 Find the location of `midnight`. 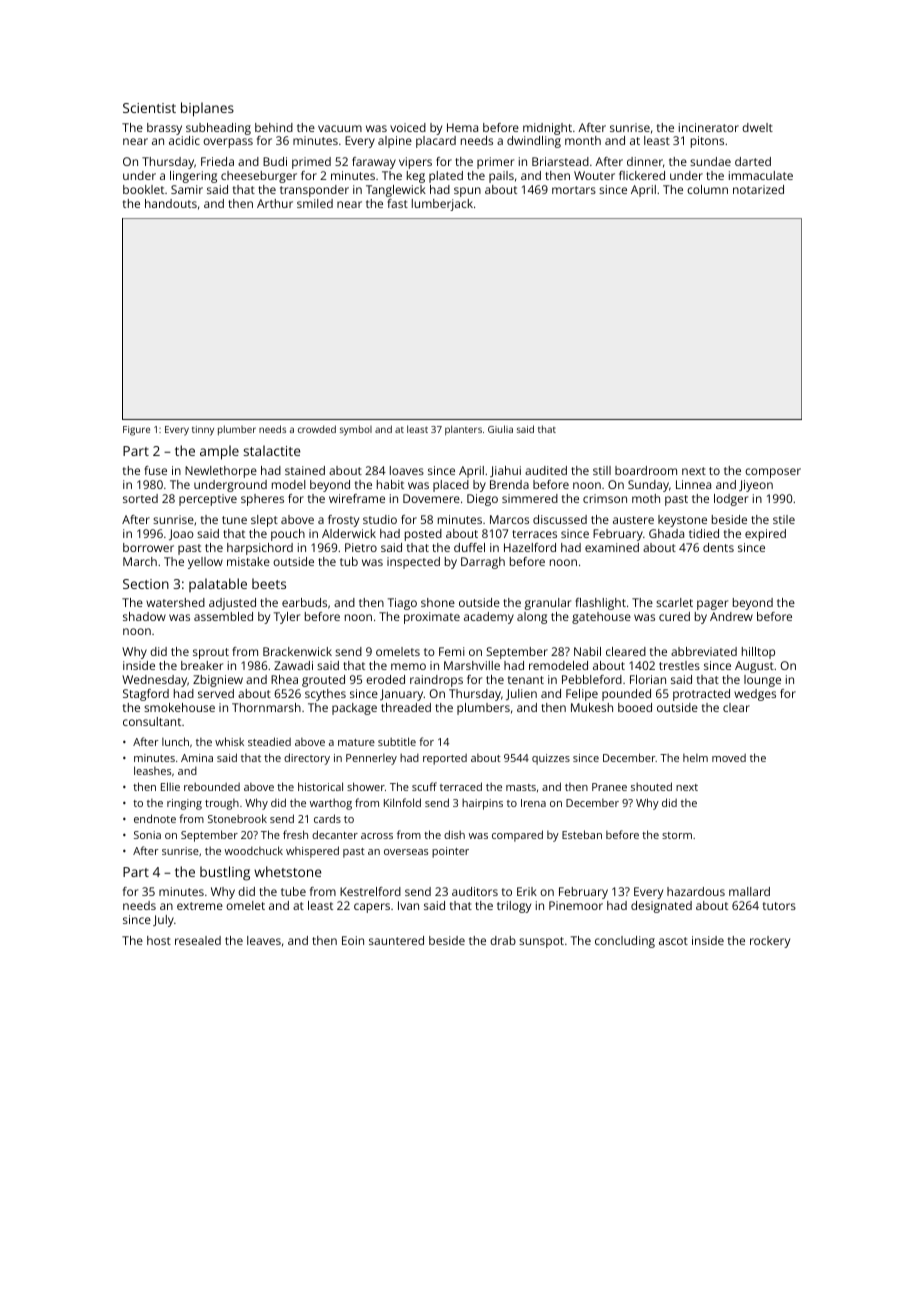

midnight is located at coordinates (547, 129).
